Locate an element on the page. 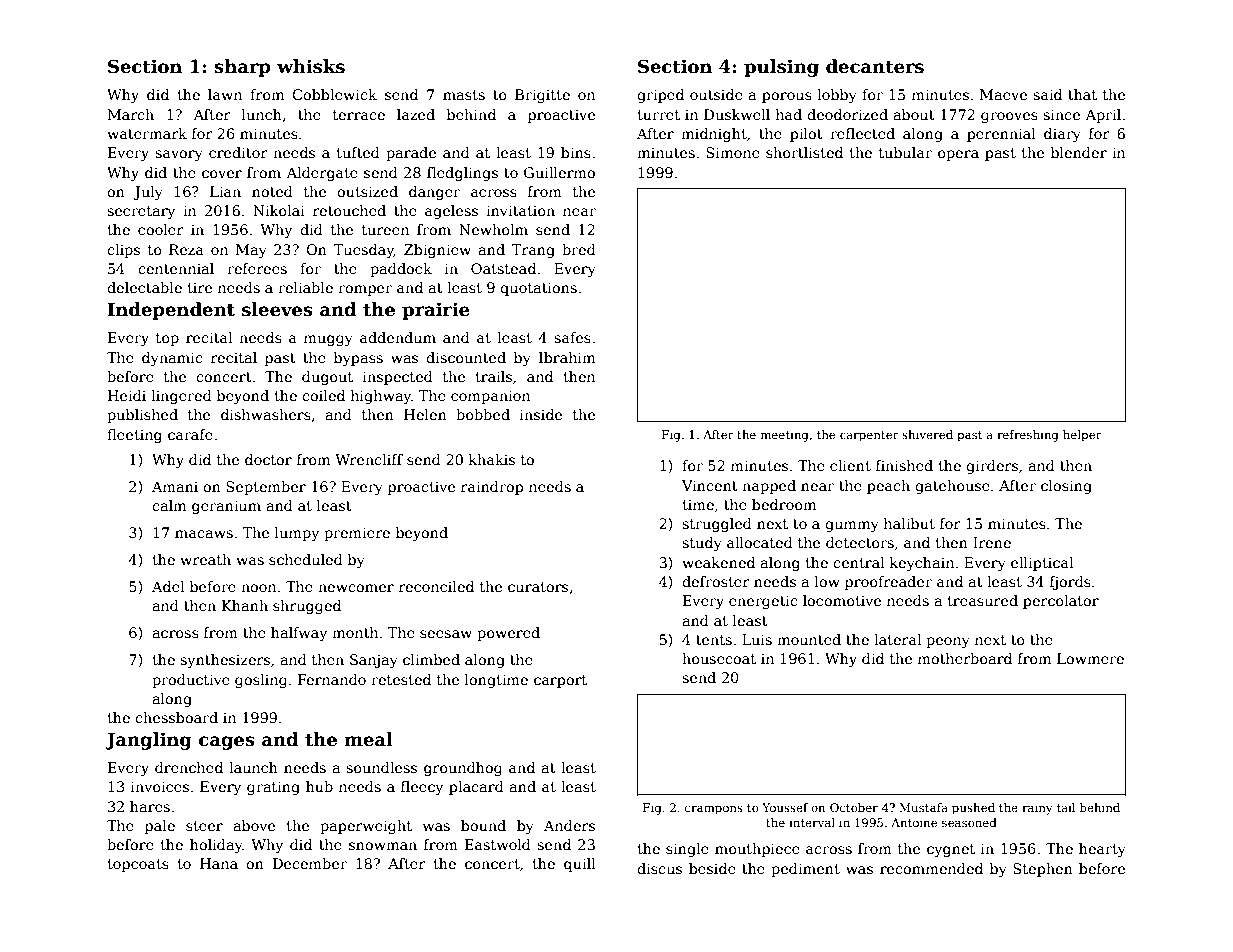  said is located at coordinates (1047, 94).
